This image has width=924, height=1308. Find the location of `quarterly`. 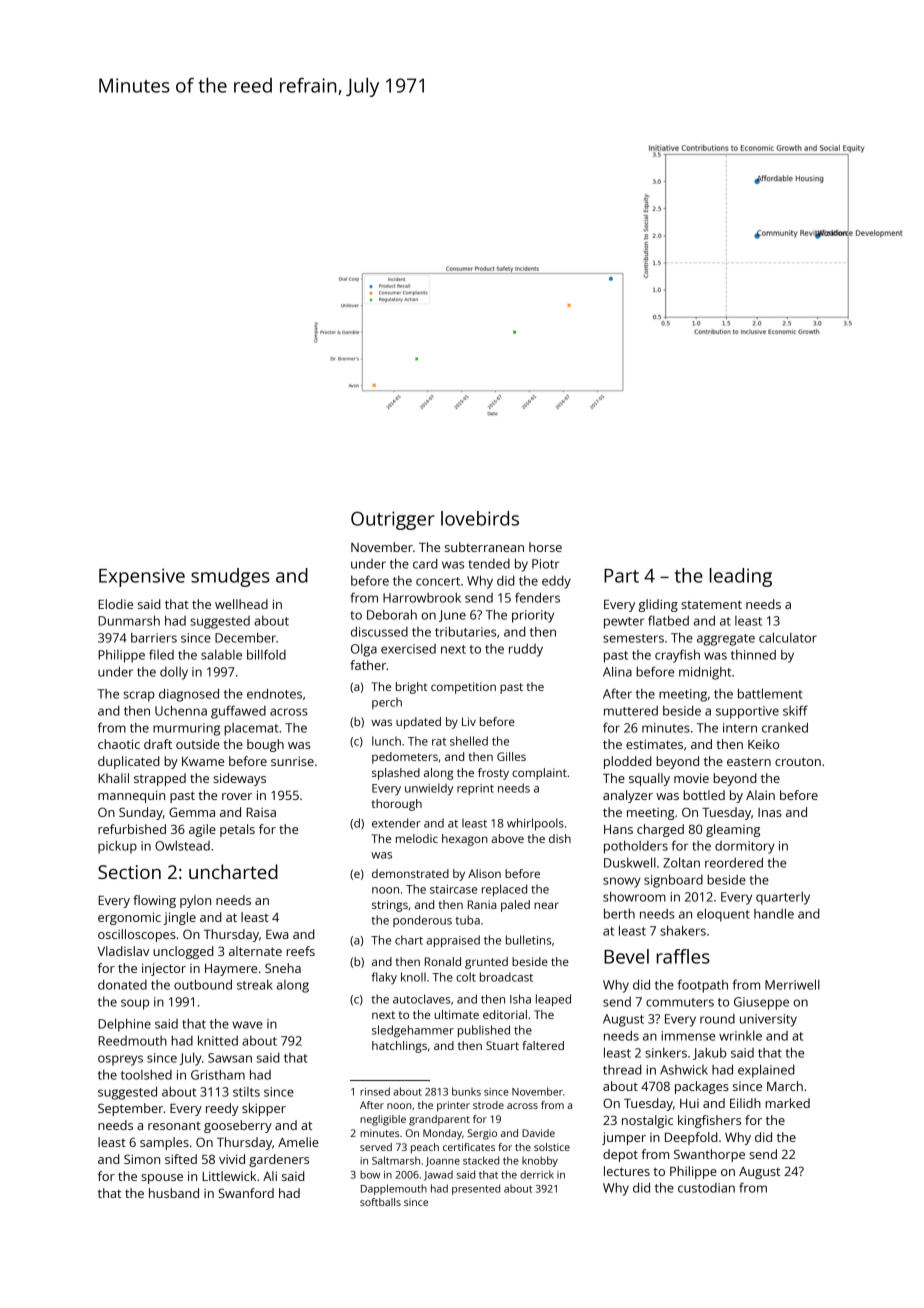

quarterly is located at coordinates (783, 898).
